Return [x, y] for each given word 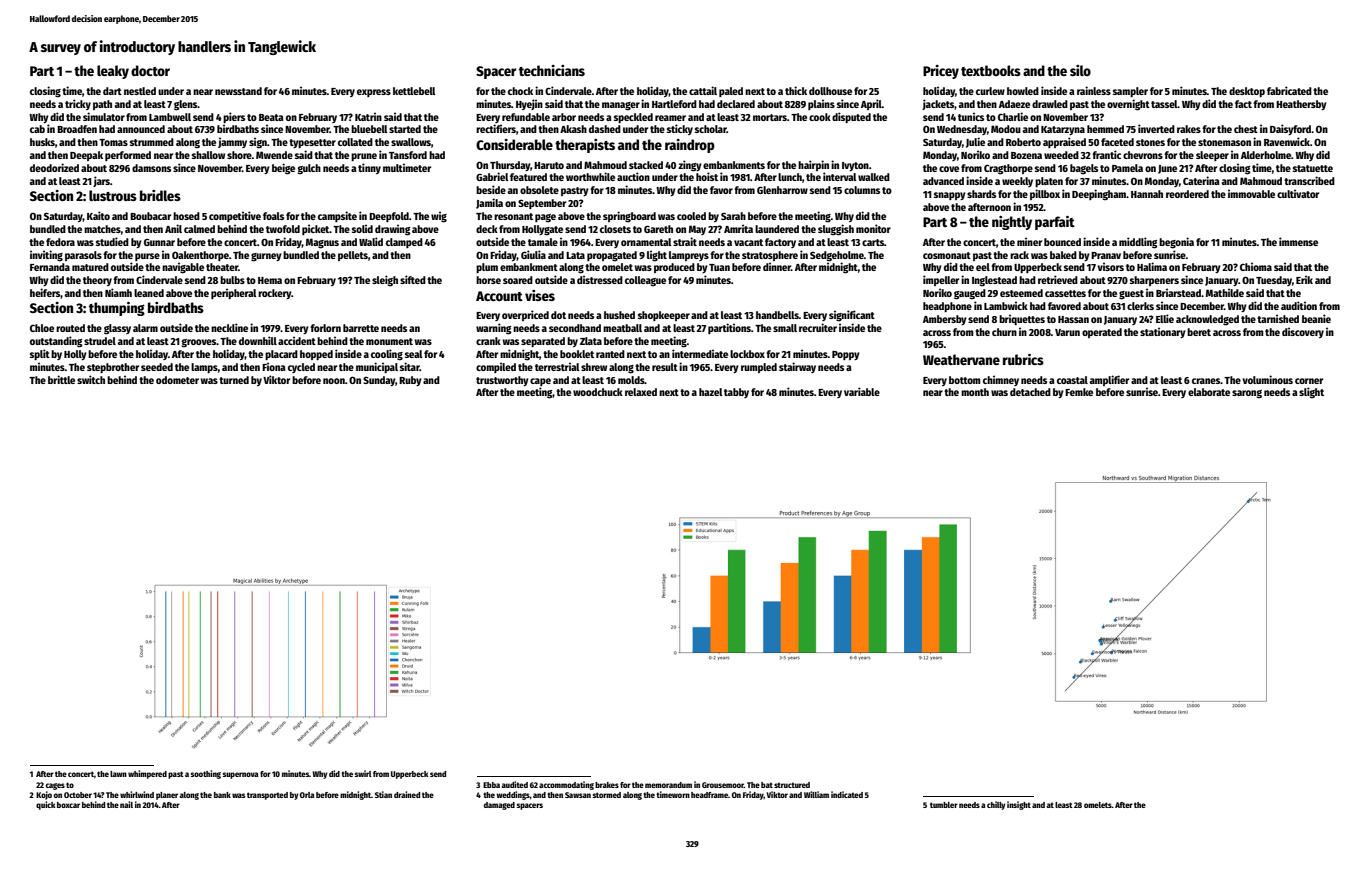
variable [862, 391]
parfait [1055, 223]
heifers [45, 292]
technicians [552, 70]
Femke [1079, 392]
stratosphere [770, 256]
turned [234, 380]
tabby [736, 393]
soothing [206, 774]
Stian [383, 794]
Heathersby [1301, 105]
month [975, 392]
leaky [113, 72]
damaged [499, 806]
